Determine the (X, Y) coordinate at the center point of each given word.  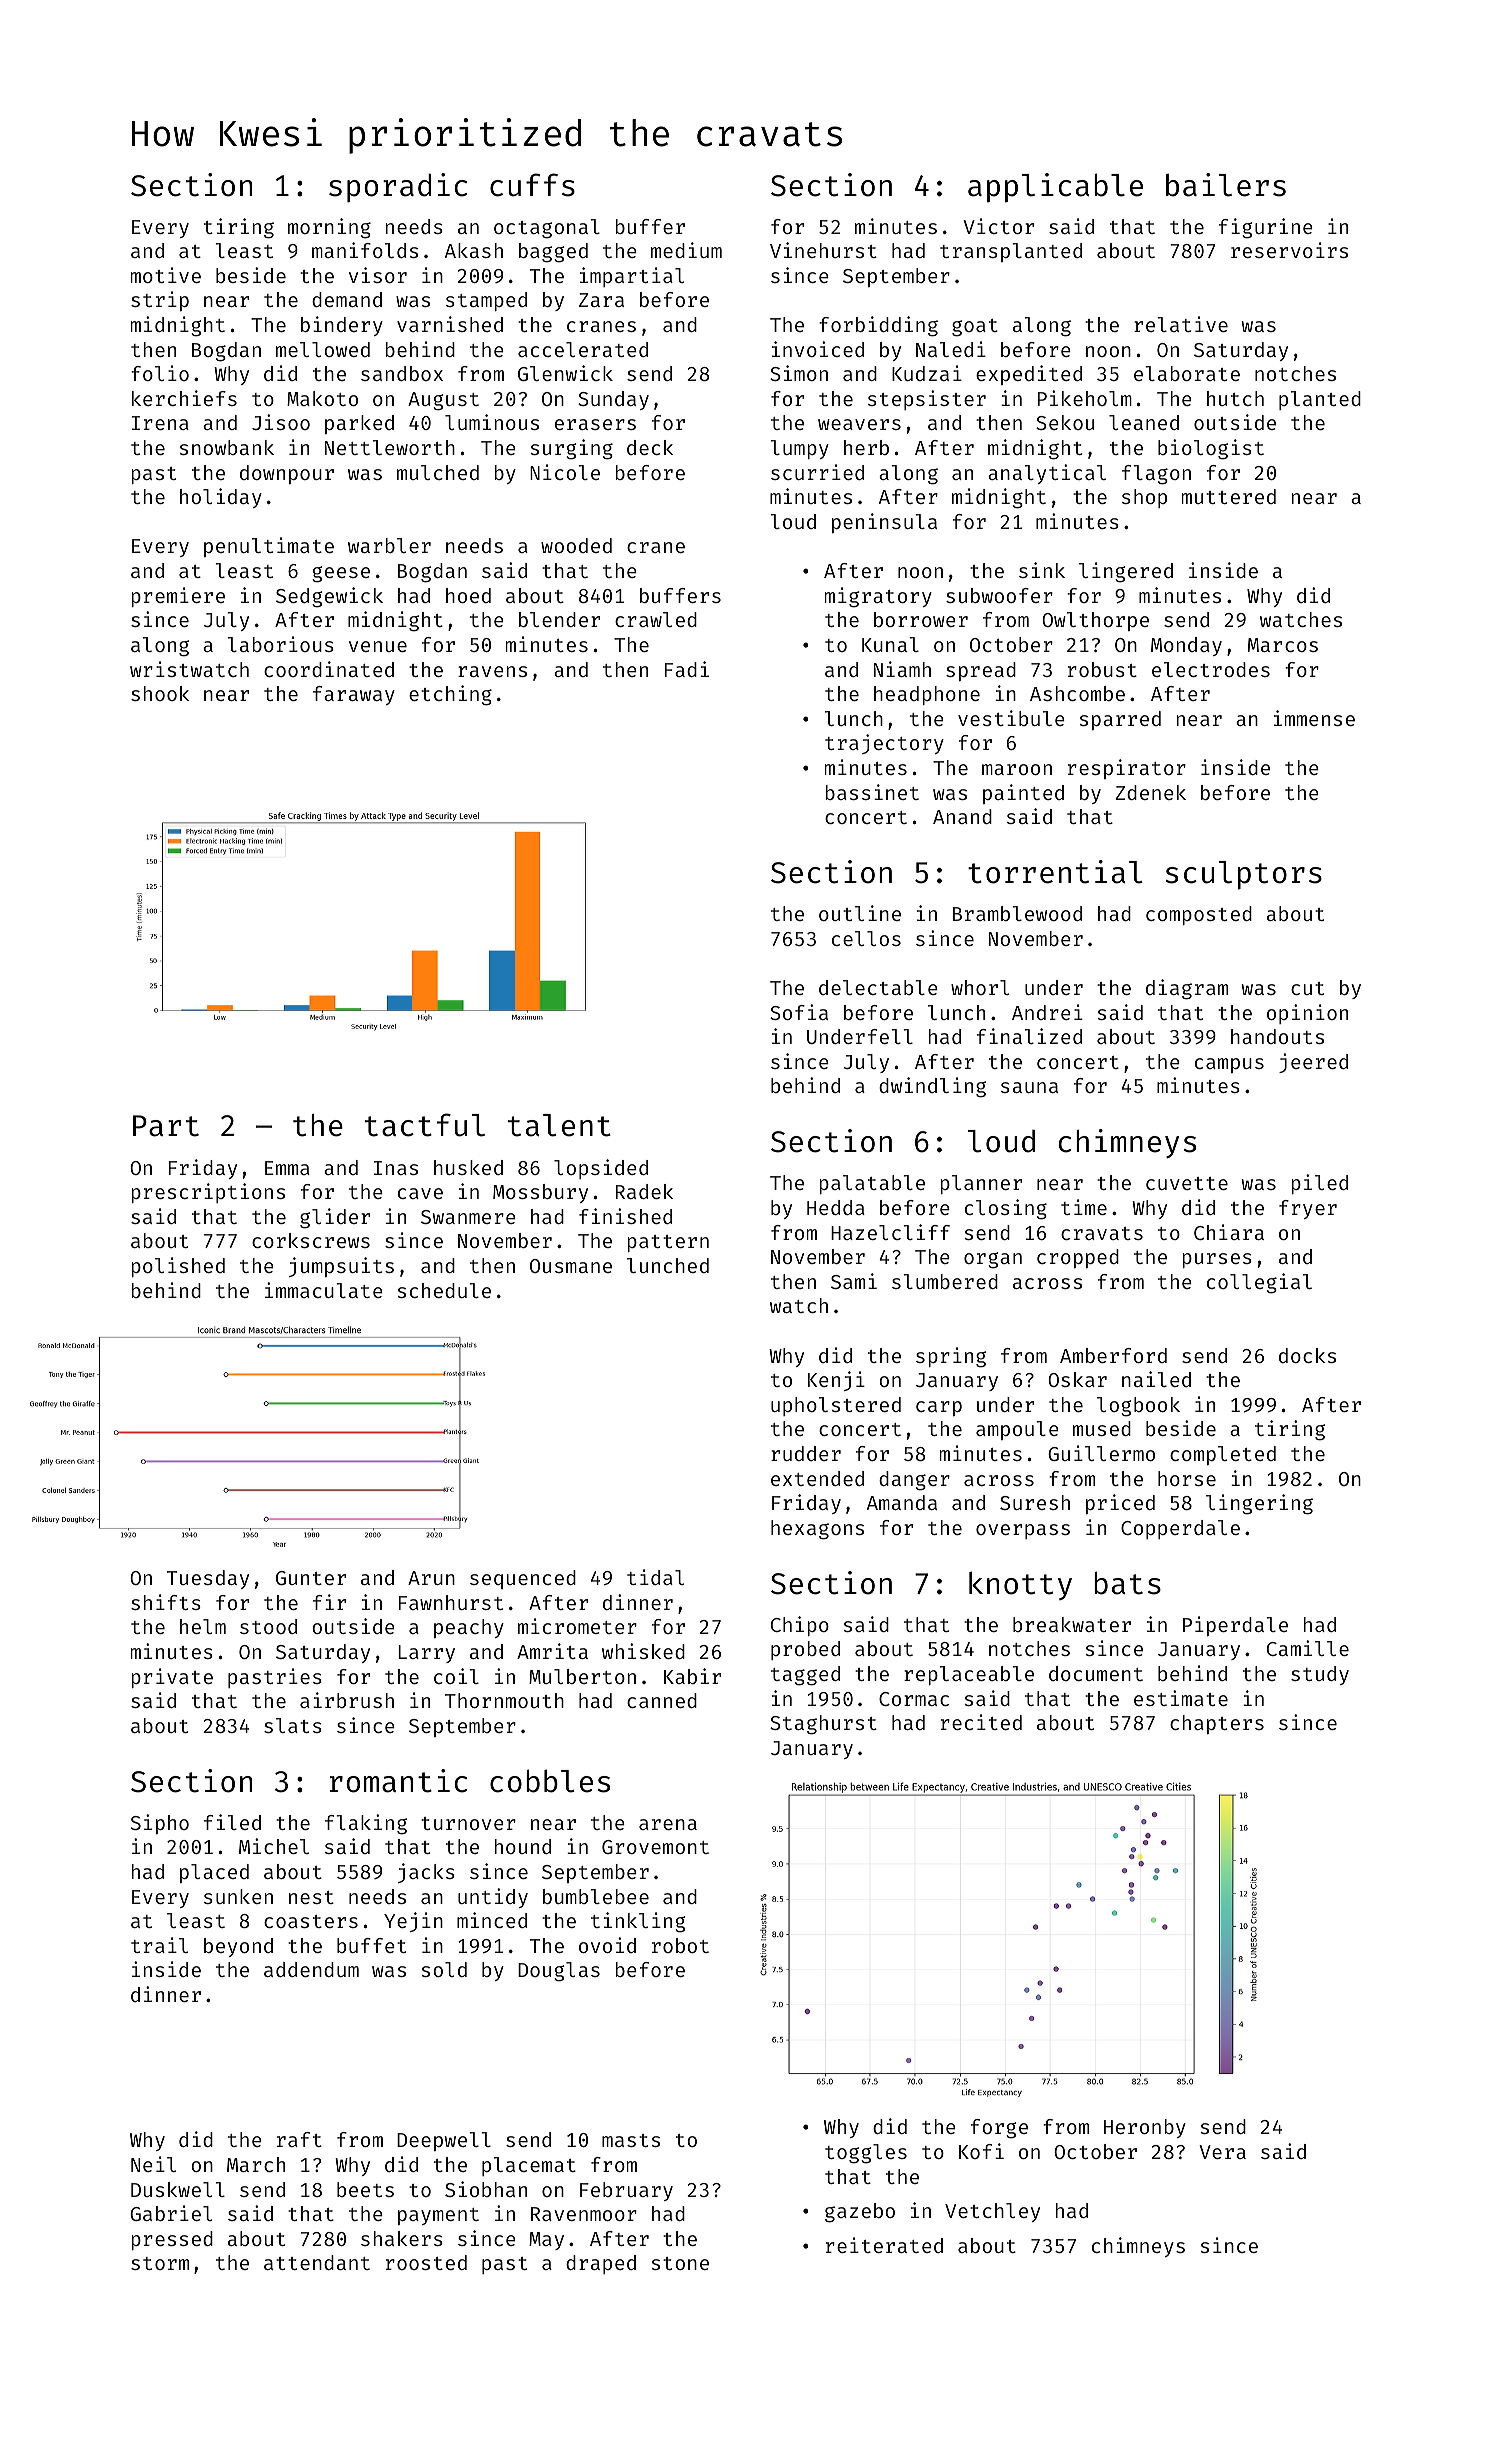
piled (1320, 1184)
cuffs (532, 185)
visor (378, 275)
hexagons (817, 1530)
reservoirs (1289, 250)
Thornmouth (504, 1700)
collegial (1259, 1283)
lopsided (601, 1169)
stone (680, 2263)
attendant (317, 2262)
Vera (1222, 2152)
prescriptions (208, 1193)
